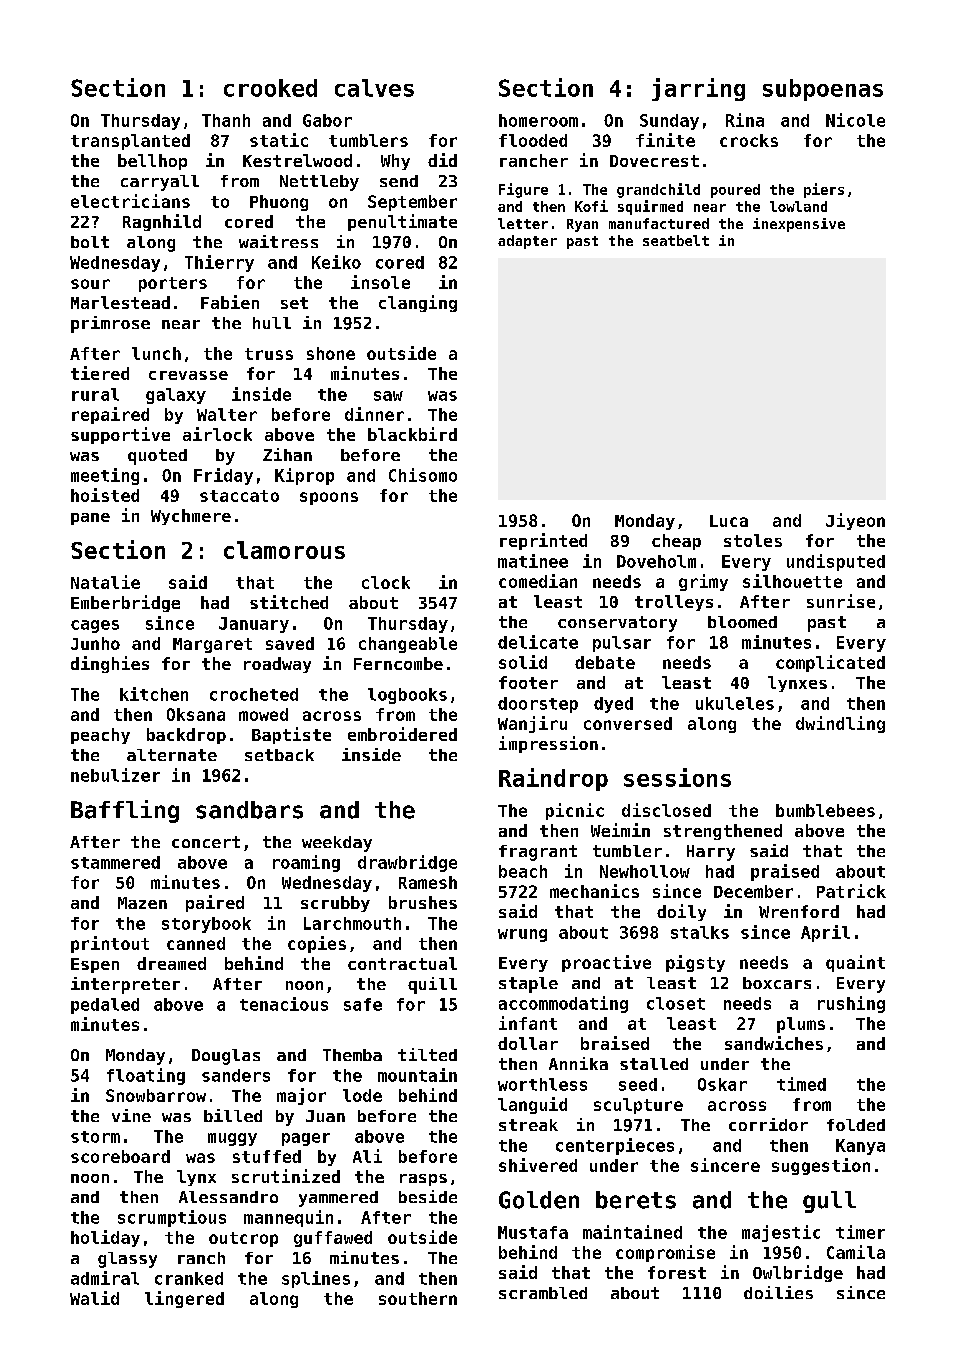  What do you see at coordinates (270, 88) in the screenshot?
I see `crooked` at bounding box center [270, 88].
